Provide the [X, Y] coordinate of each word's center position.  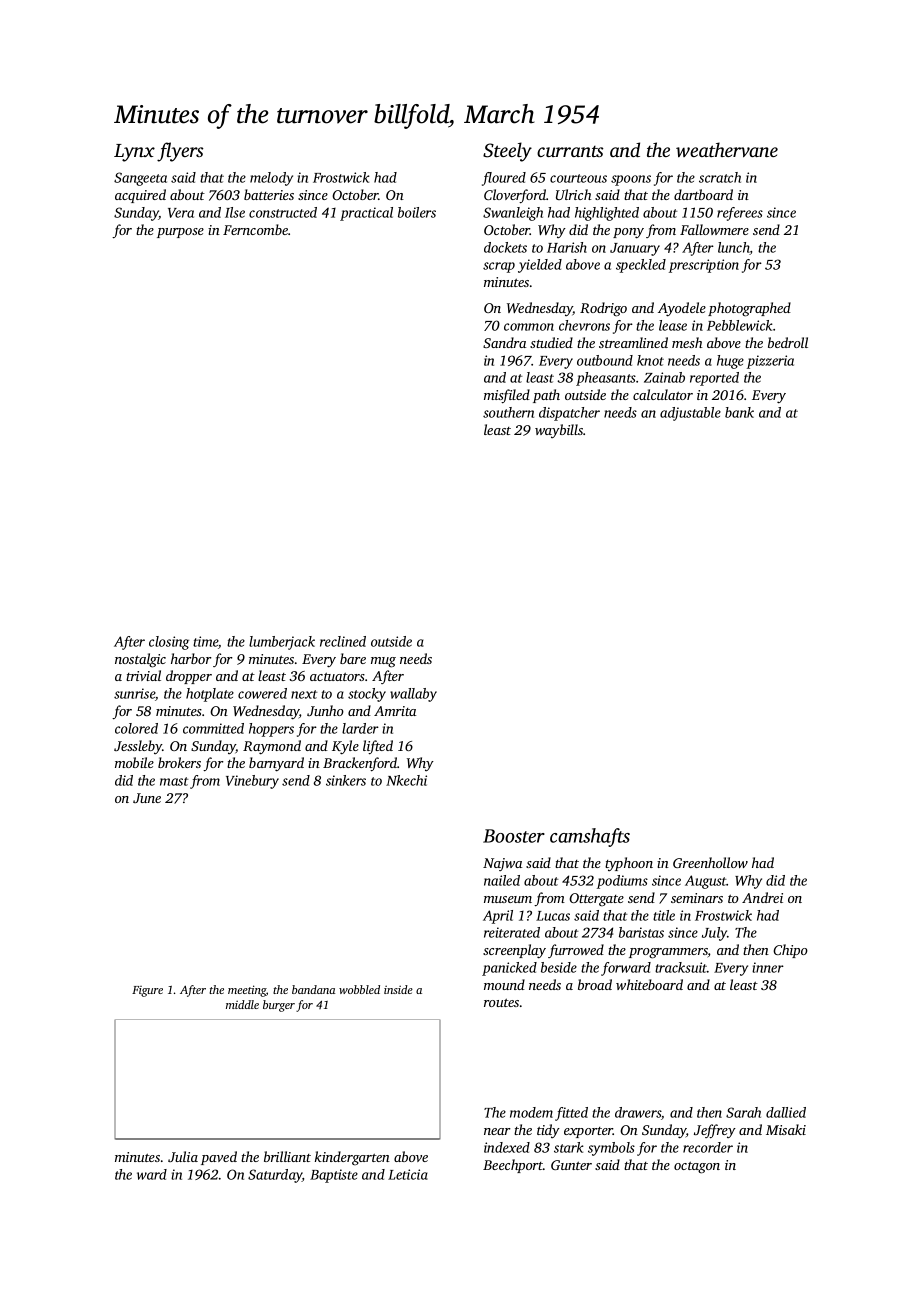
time [205, 641]
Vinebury [252, 782]
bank [739, 412]
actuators [337, 676]
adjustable [690, 414]
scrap [499, 267]
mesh [687, 342]
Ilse [235, 212]
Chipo [790, 951]
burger [279, 1006]
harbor [191, 658]
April [498, 917]
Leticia [408, 1174]
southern [508, 412]
